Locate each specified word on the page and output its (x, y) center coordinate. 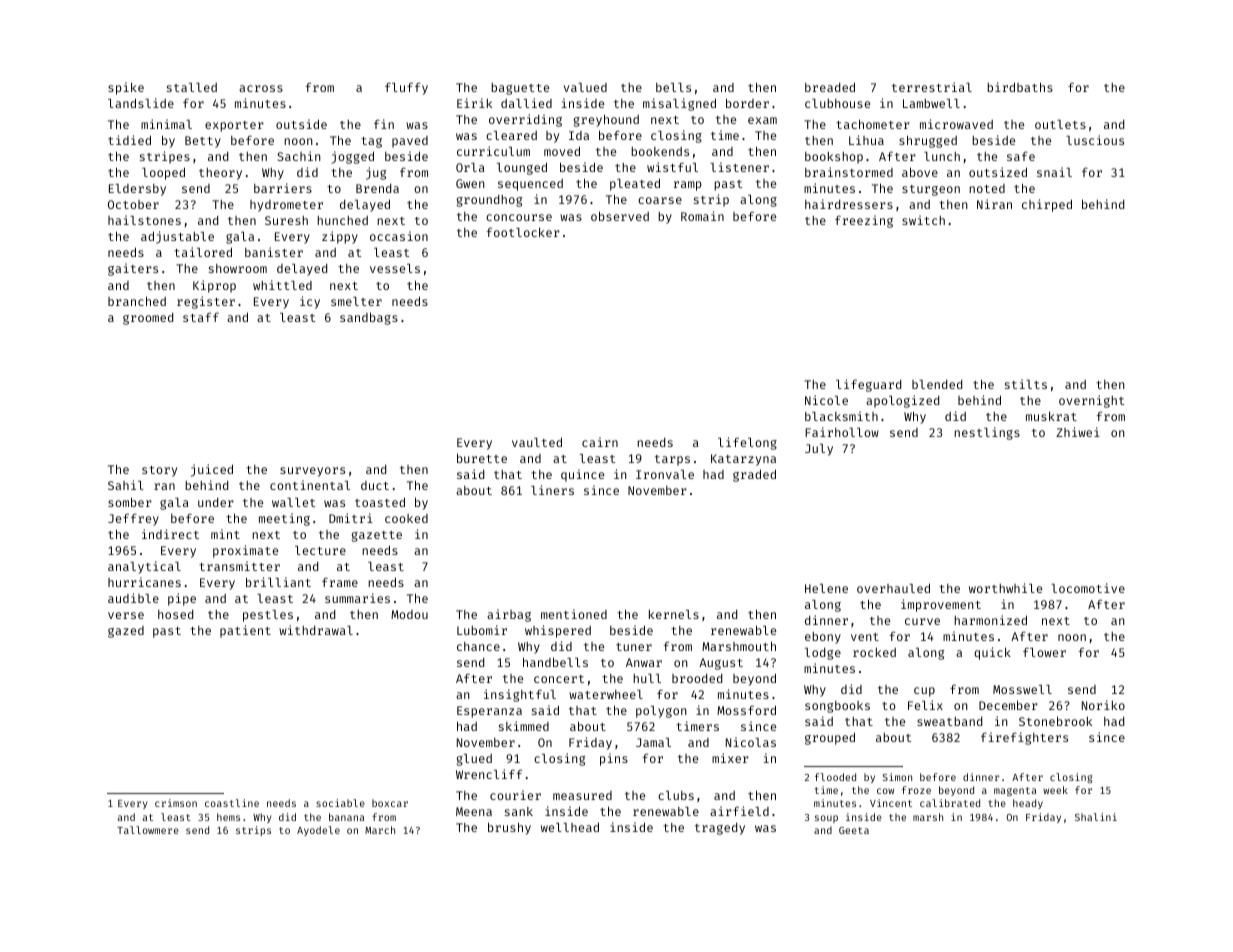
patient (245, 631)
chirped (1047, 205)
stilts (1026, 384)
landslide (141, 103)
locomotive (1088, 588)
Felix (925, 705)
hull (647, 678)
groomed (148, 319)
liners (552, 490)
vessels (395, 268)
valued (585, 87)
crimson (176, 803)
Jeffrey (133, 519)
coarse (660, 200)
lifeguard (868, 385)
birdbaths (1020, 87)
